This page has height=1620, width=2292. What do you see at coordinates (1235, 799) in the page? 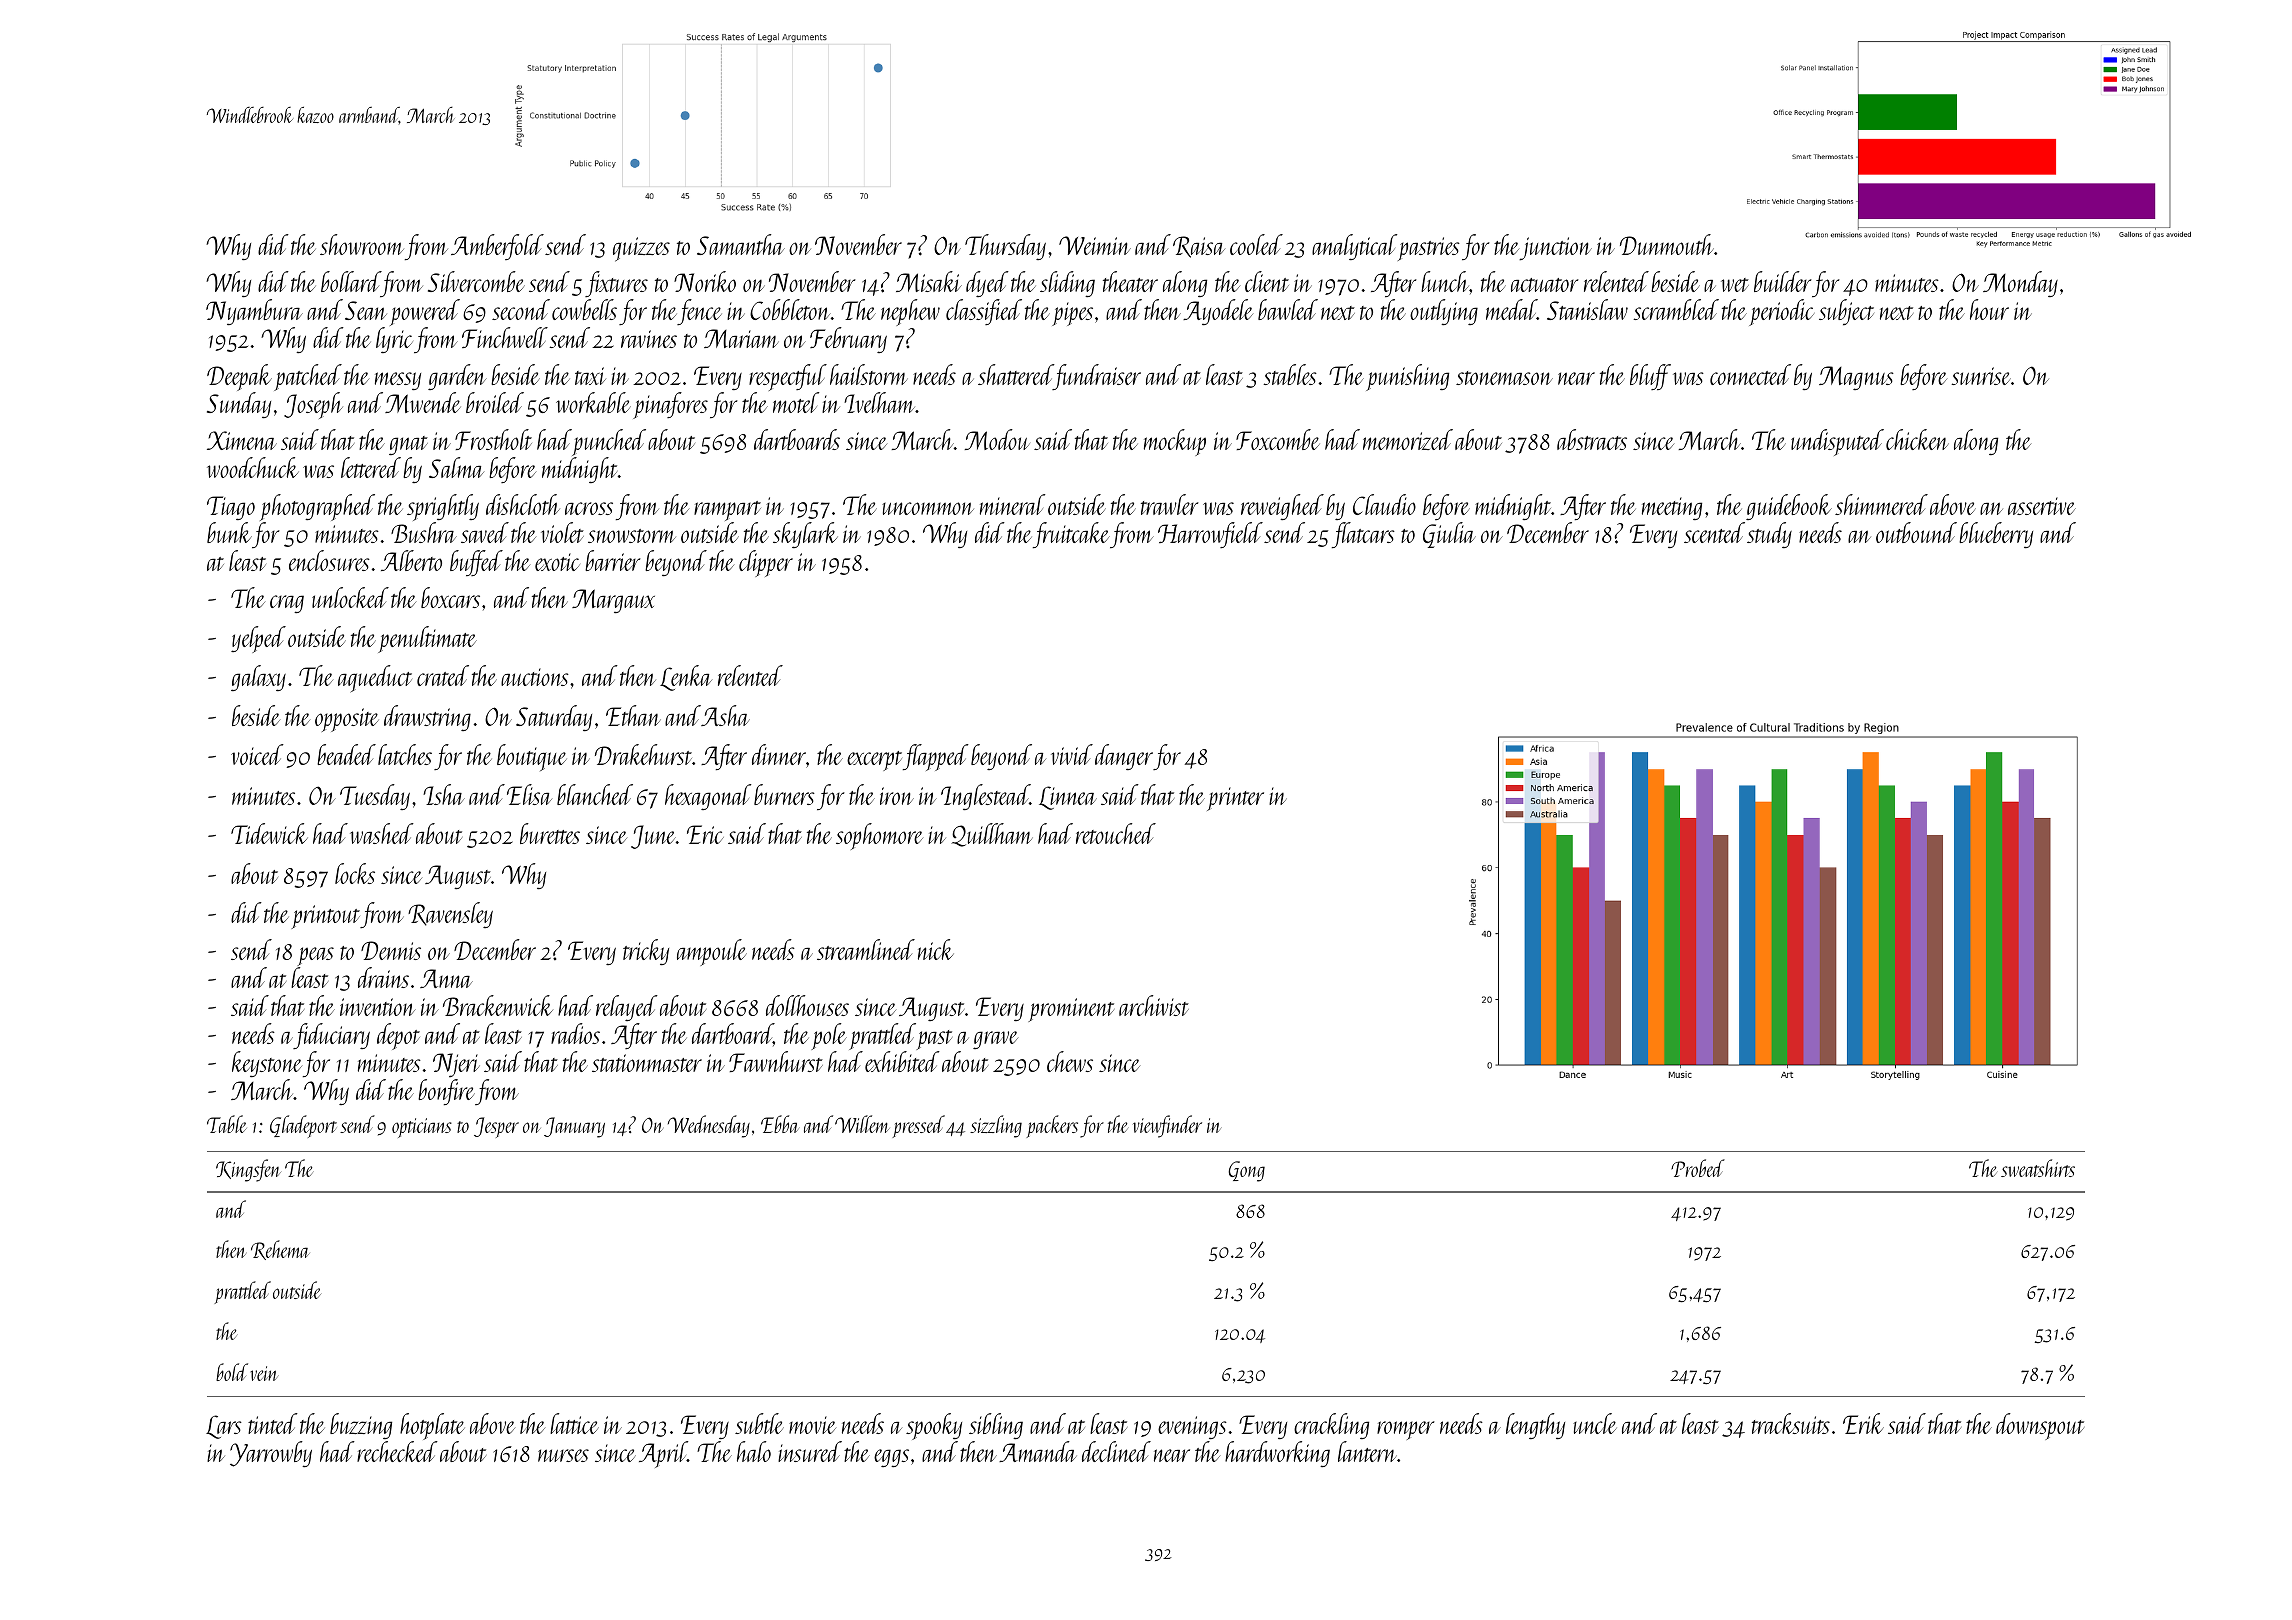
I see `printer` at bounding box center [1235, 799].
